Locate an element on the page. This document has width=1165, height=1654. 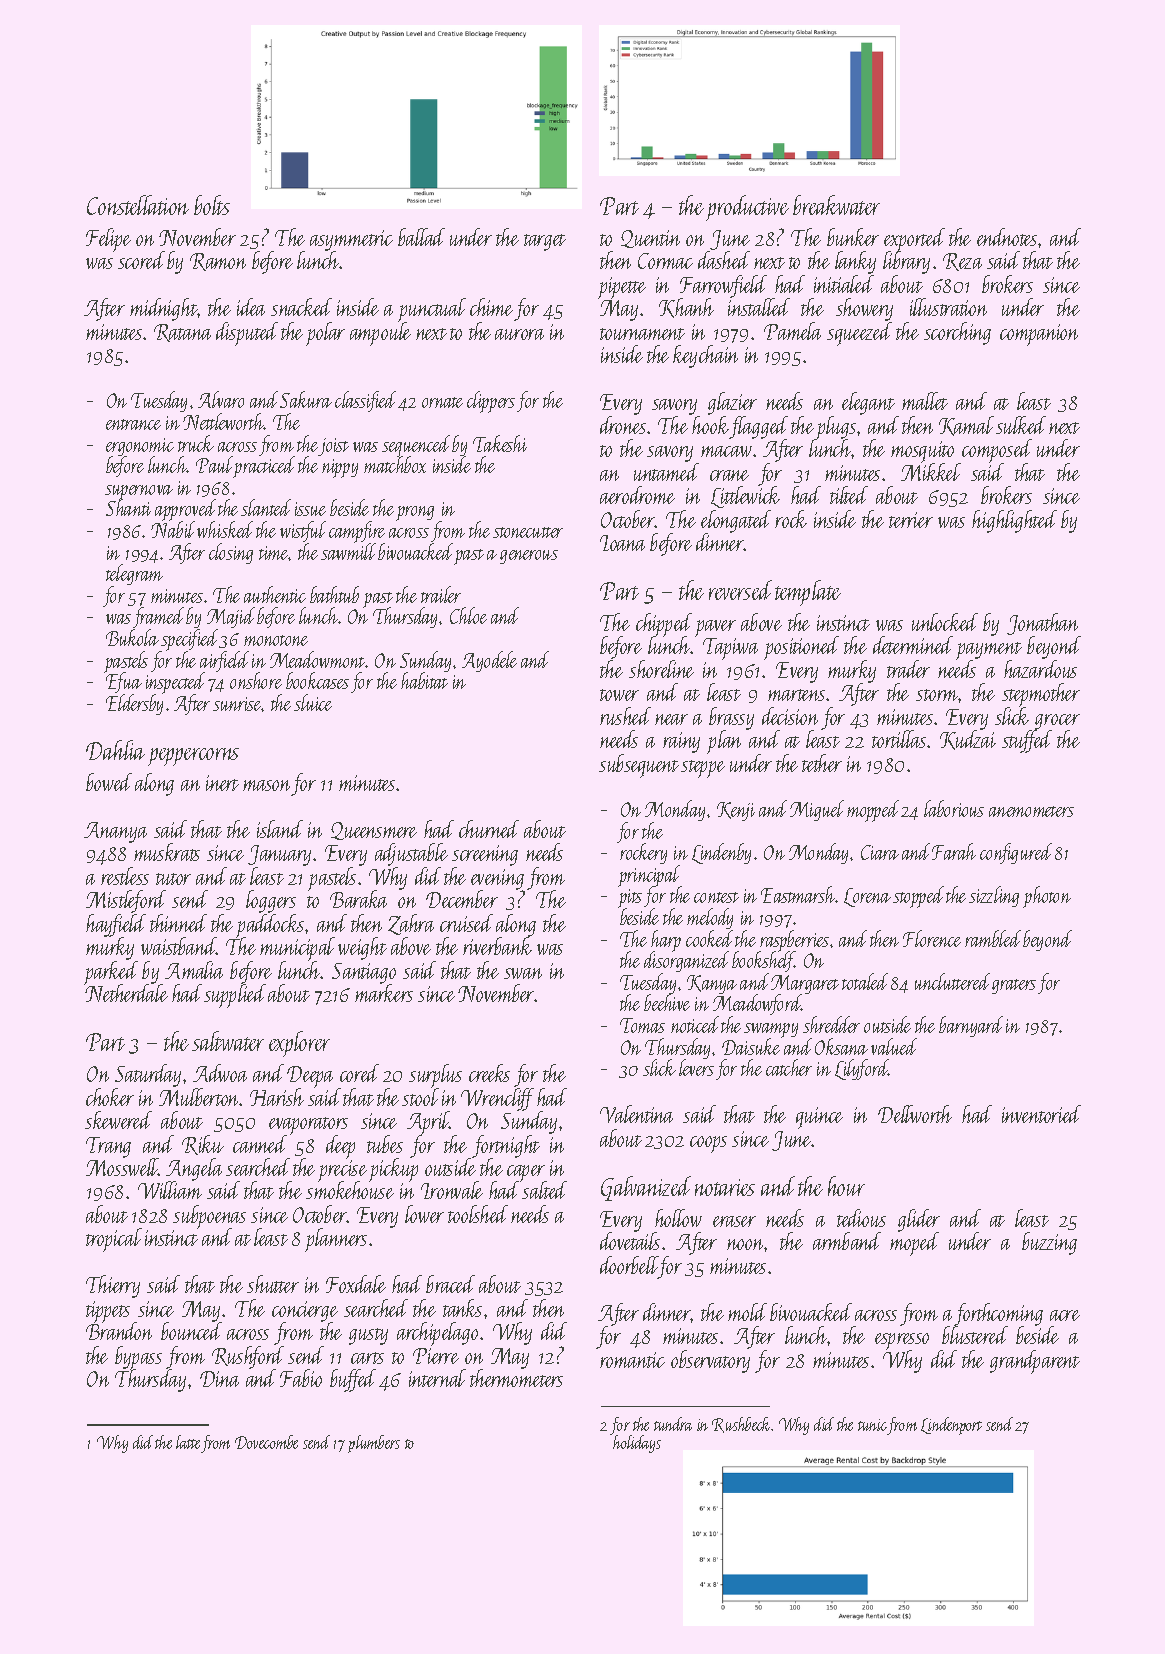
mold is located at coordinates (747, 1312).
